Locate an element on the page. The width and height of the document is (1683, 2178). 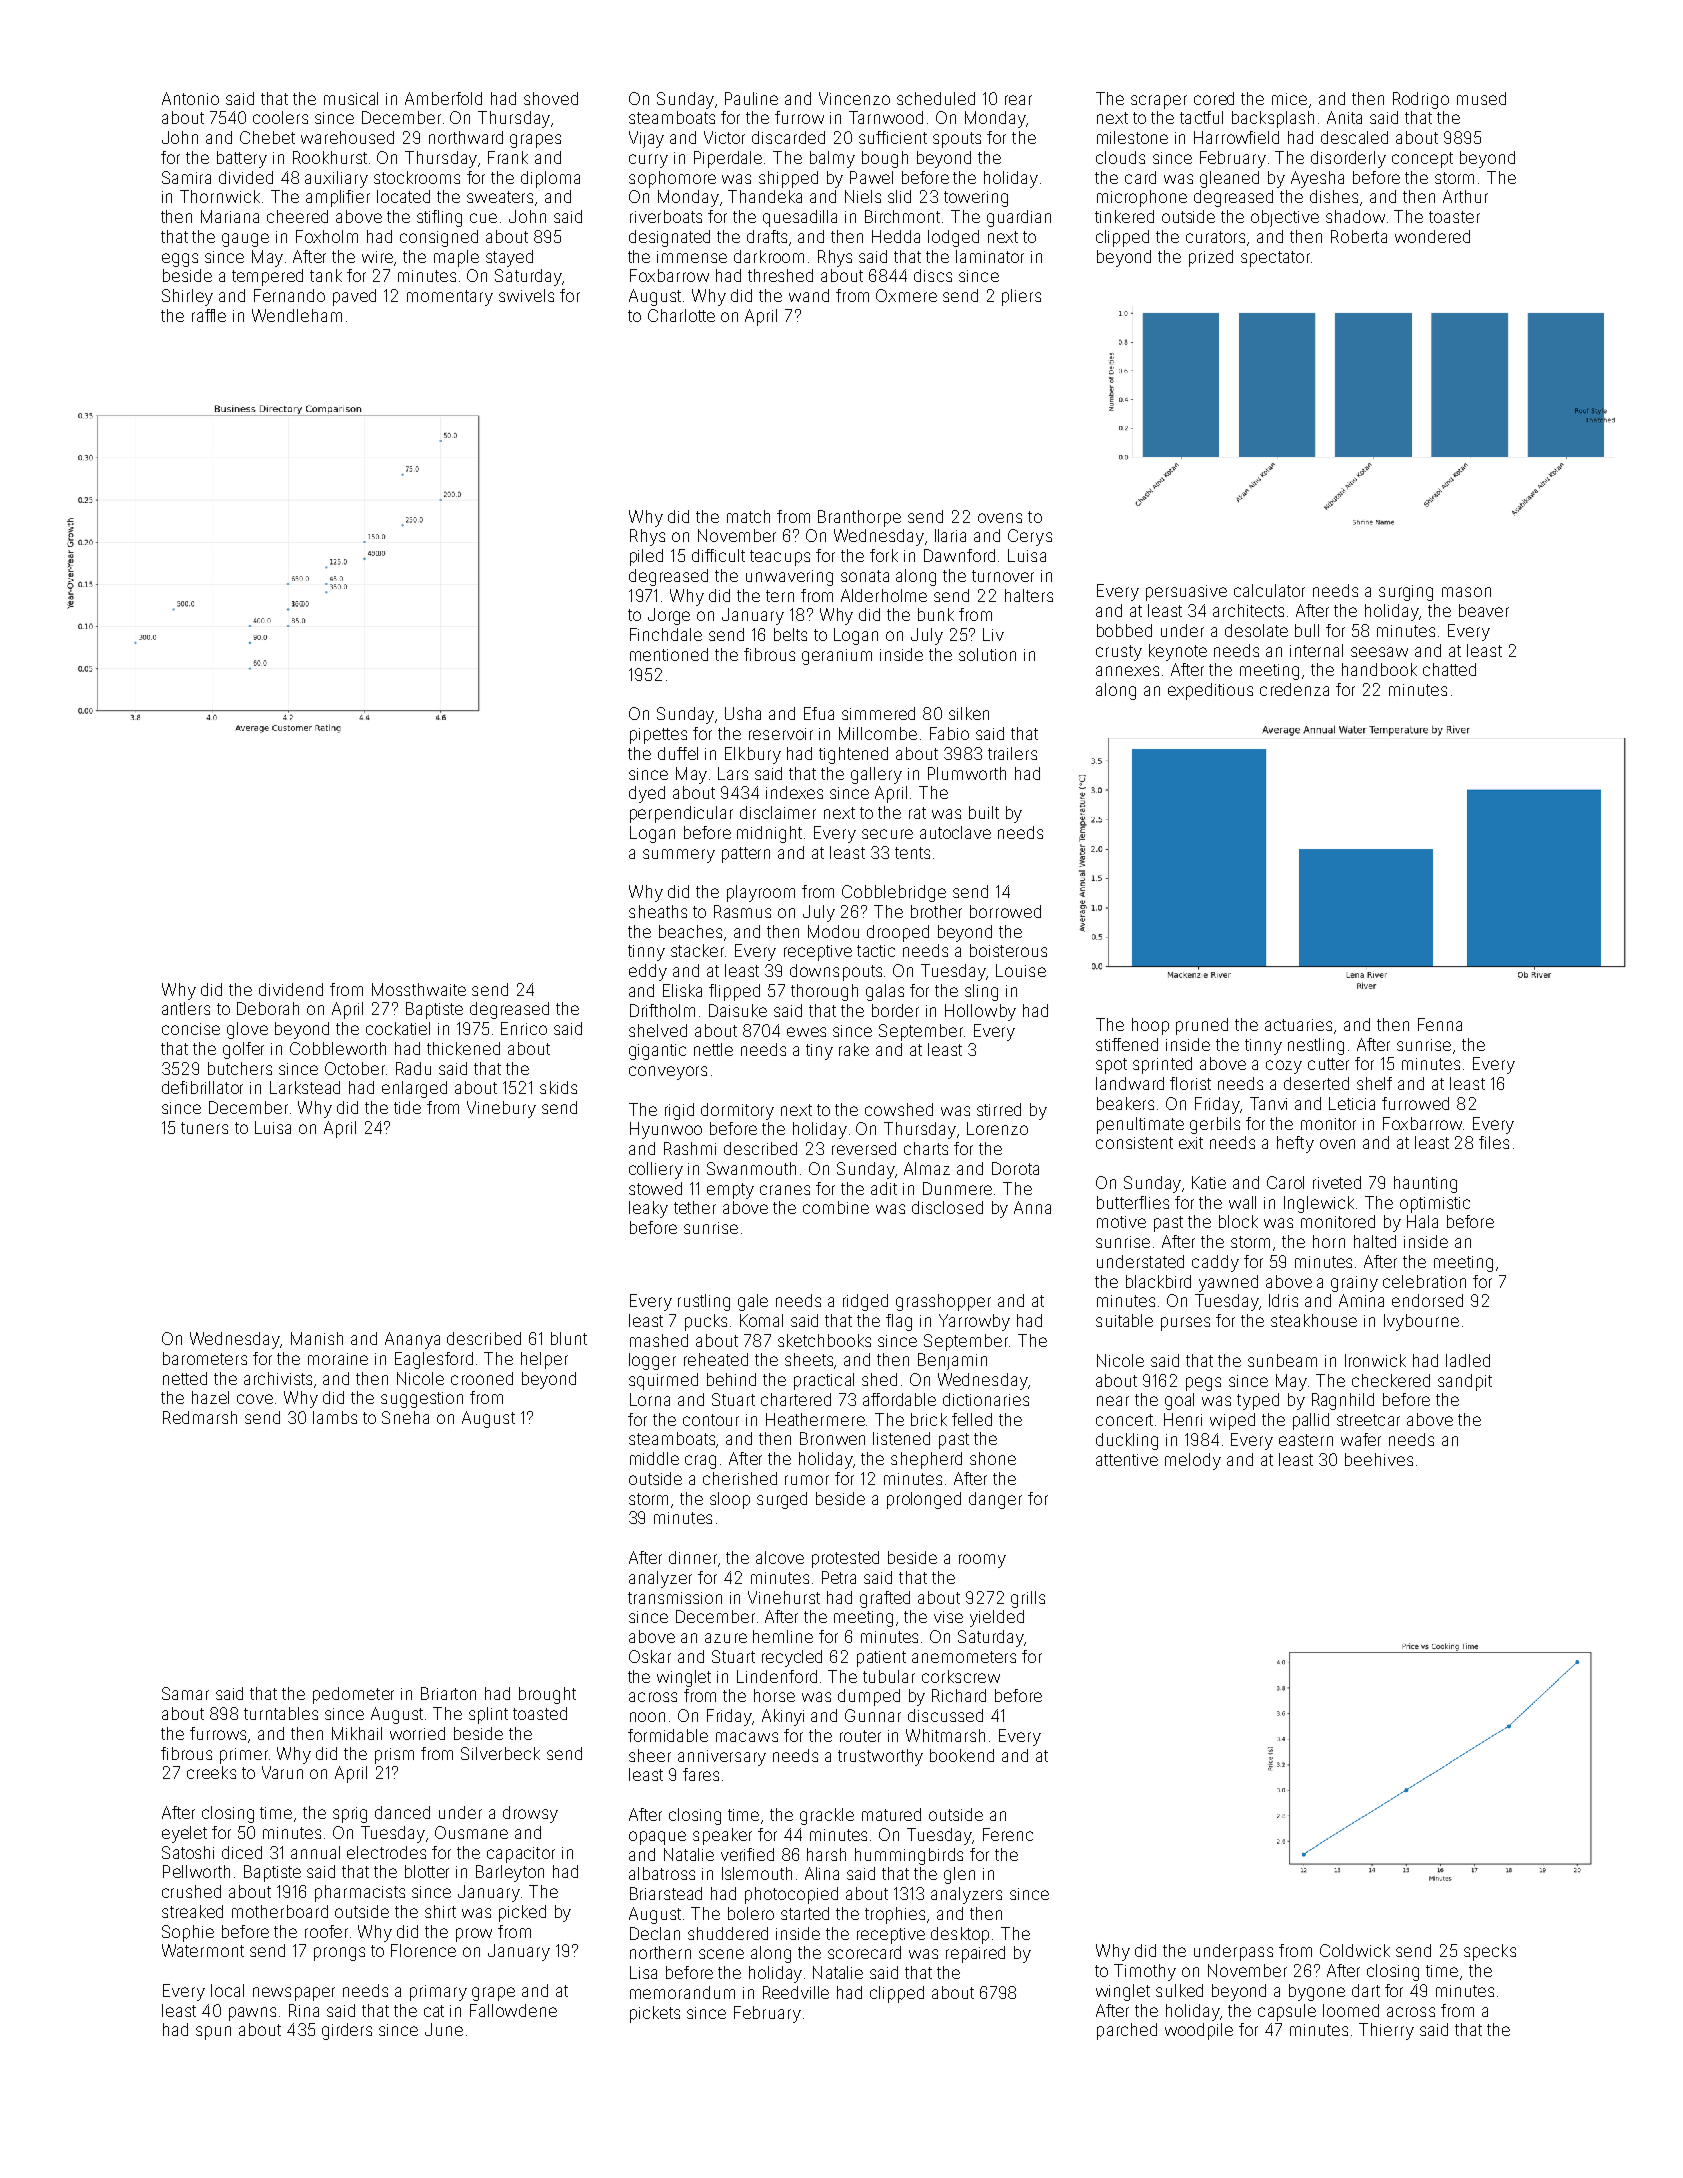
Timothy is located at coordinates (1145, 1972).
